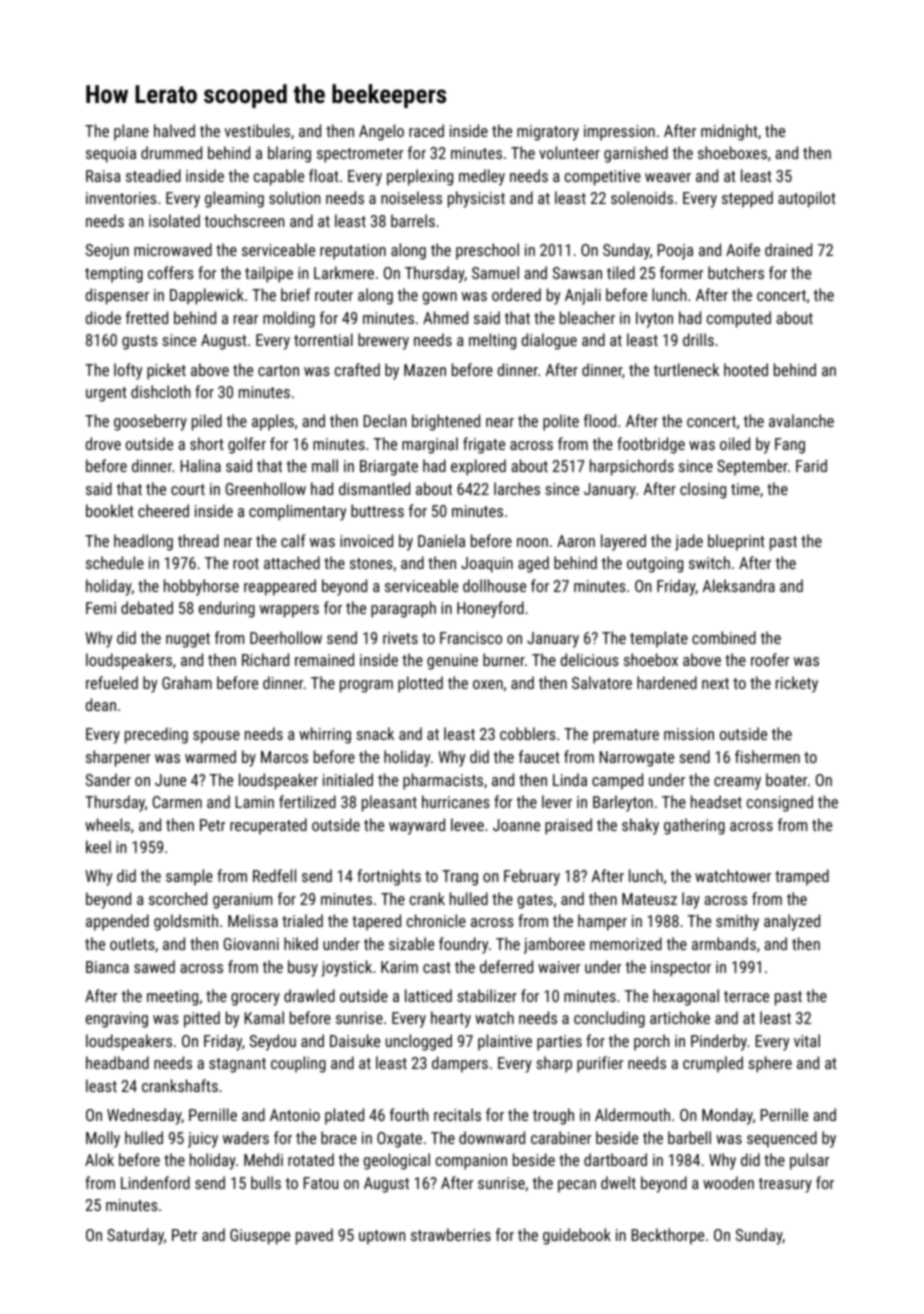 This screenshot has height=1314, width=924. I want to click on wheels, so click(107, 824).
